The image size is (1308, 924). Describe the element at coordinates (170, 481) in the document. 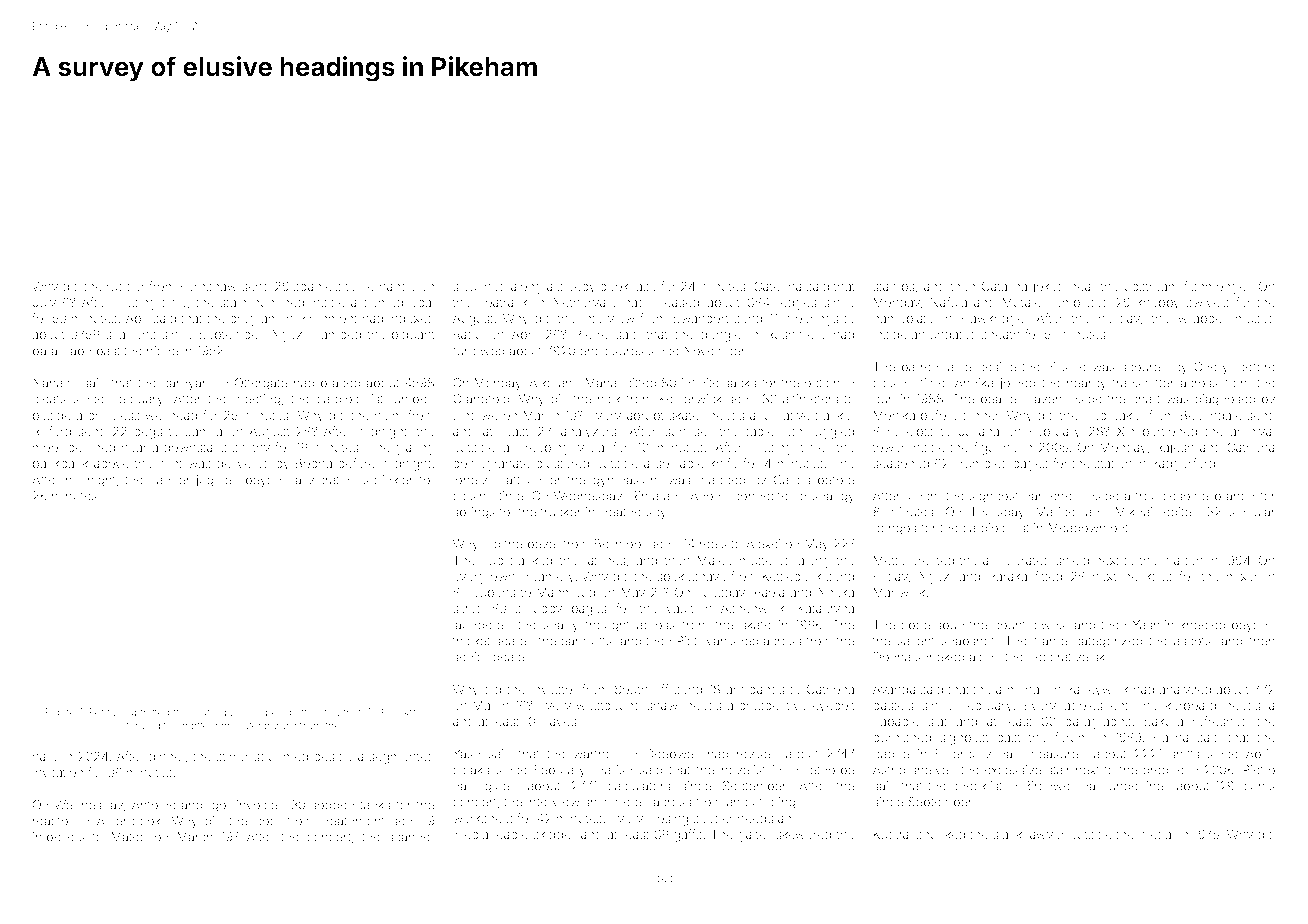

I see `danger` at that location.
